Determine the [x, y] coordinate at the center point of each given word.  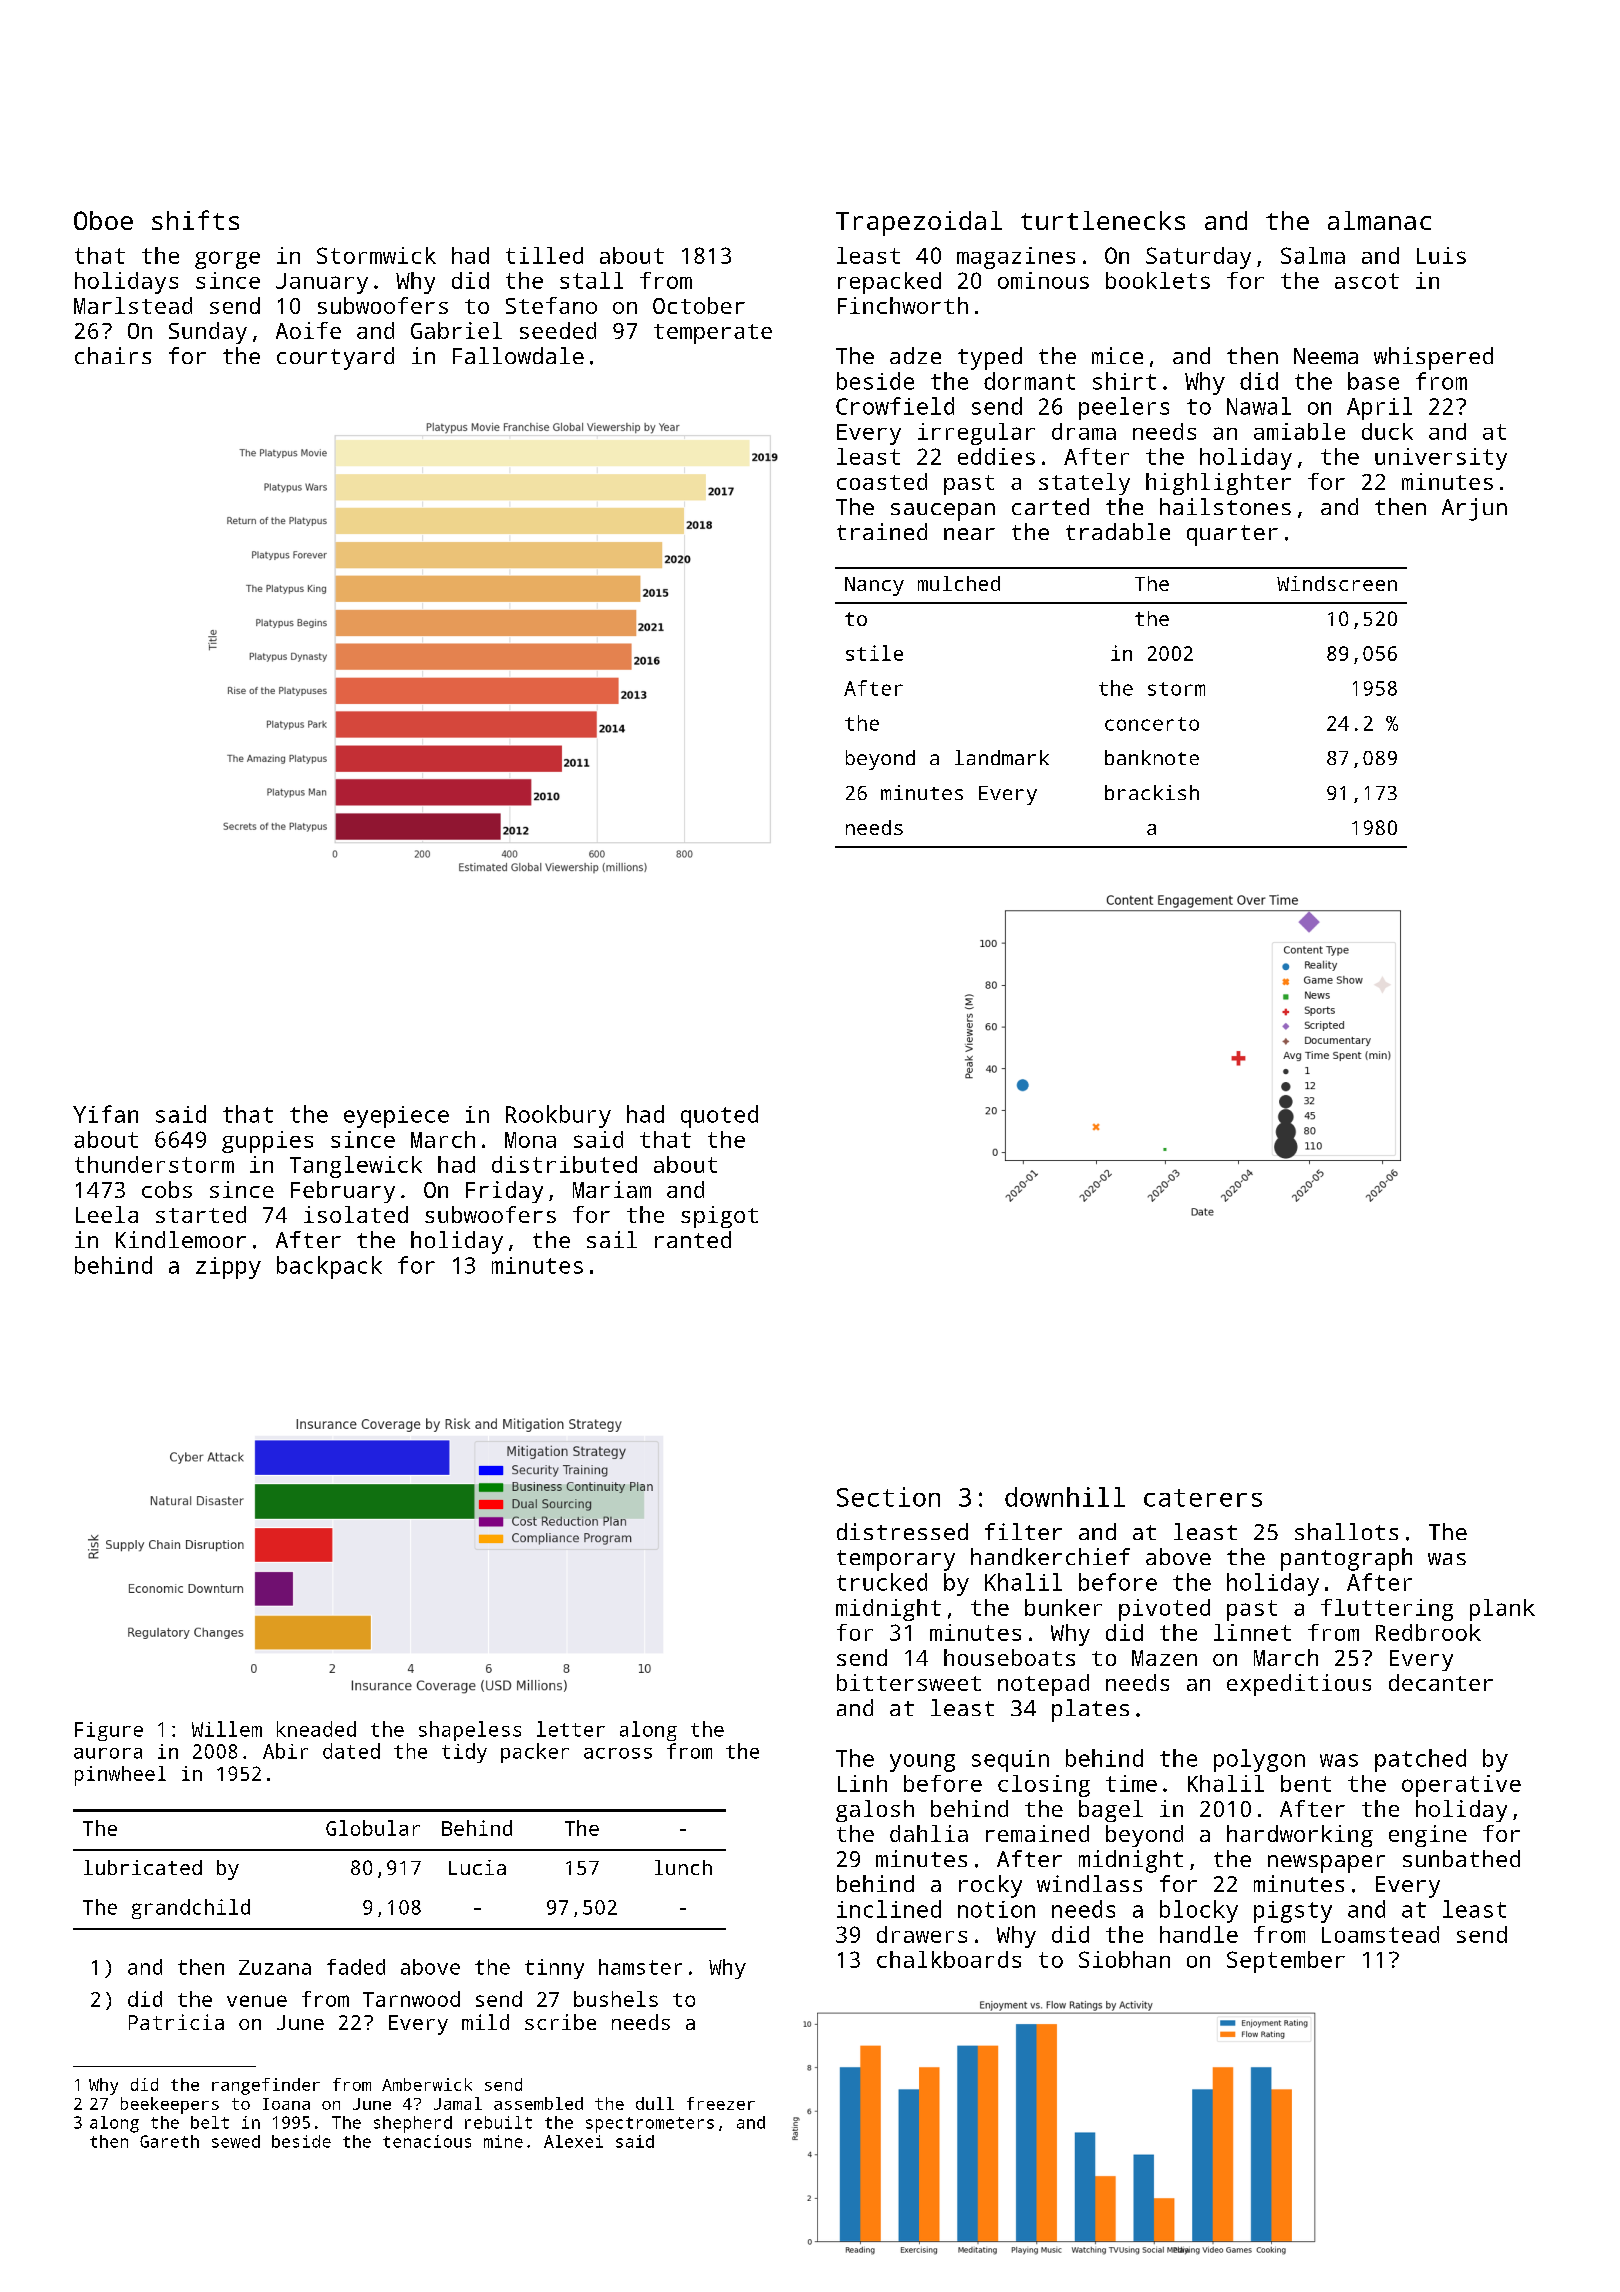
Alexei [573, 2141]
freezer [721, 2103]
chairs [113, 355]
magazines [1016, 258]
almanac [1379, 220]
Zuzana [275, 1967]
